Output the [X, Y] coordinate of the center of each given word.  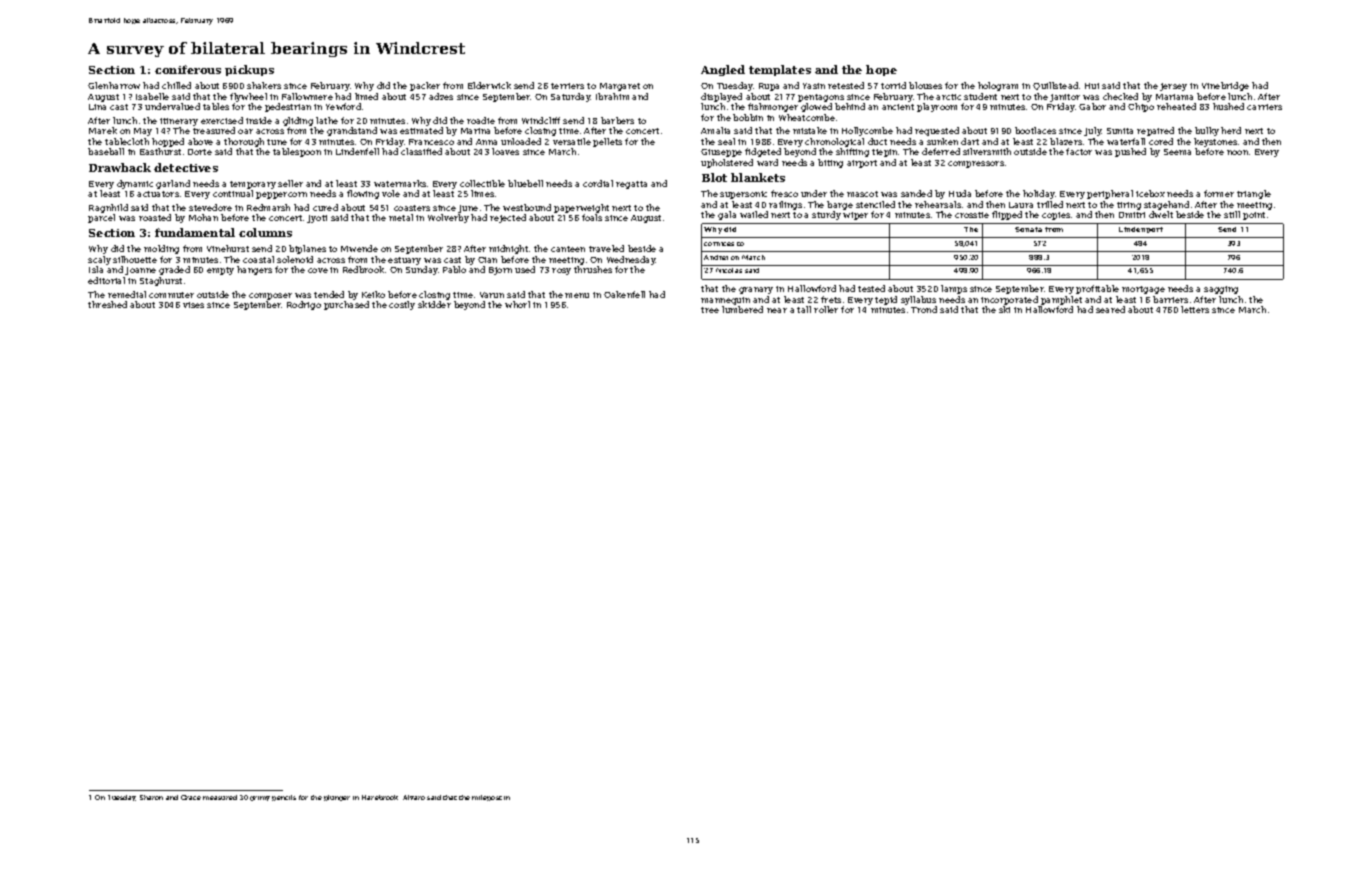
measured [220, 797]
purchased [346, 305]
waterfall [1126, 141]
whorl [517, 304]
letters [1195, 309]
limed [366, 96]
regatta [631, 185]
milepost [487, 798]
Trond [924, 309]
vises [193, 305]
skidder [434, 304]
